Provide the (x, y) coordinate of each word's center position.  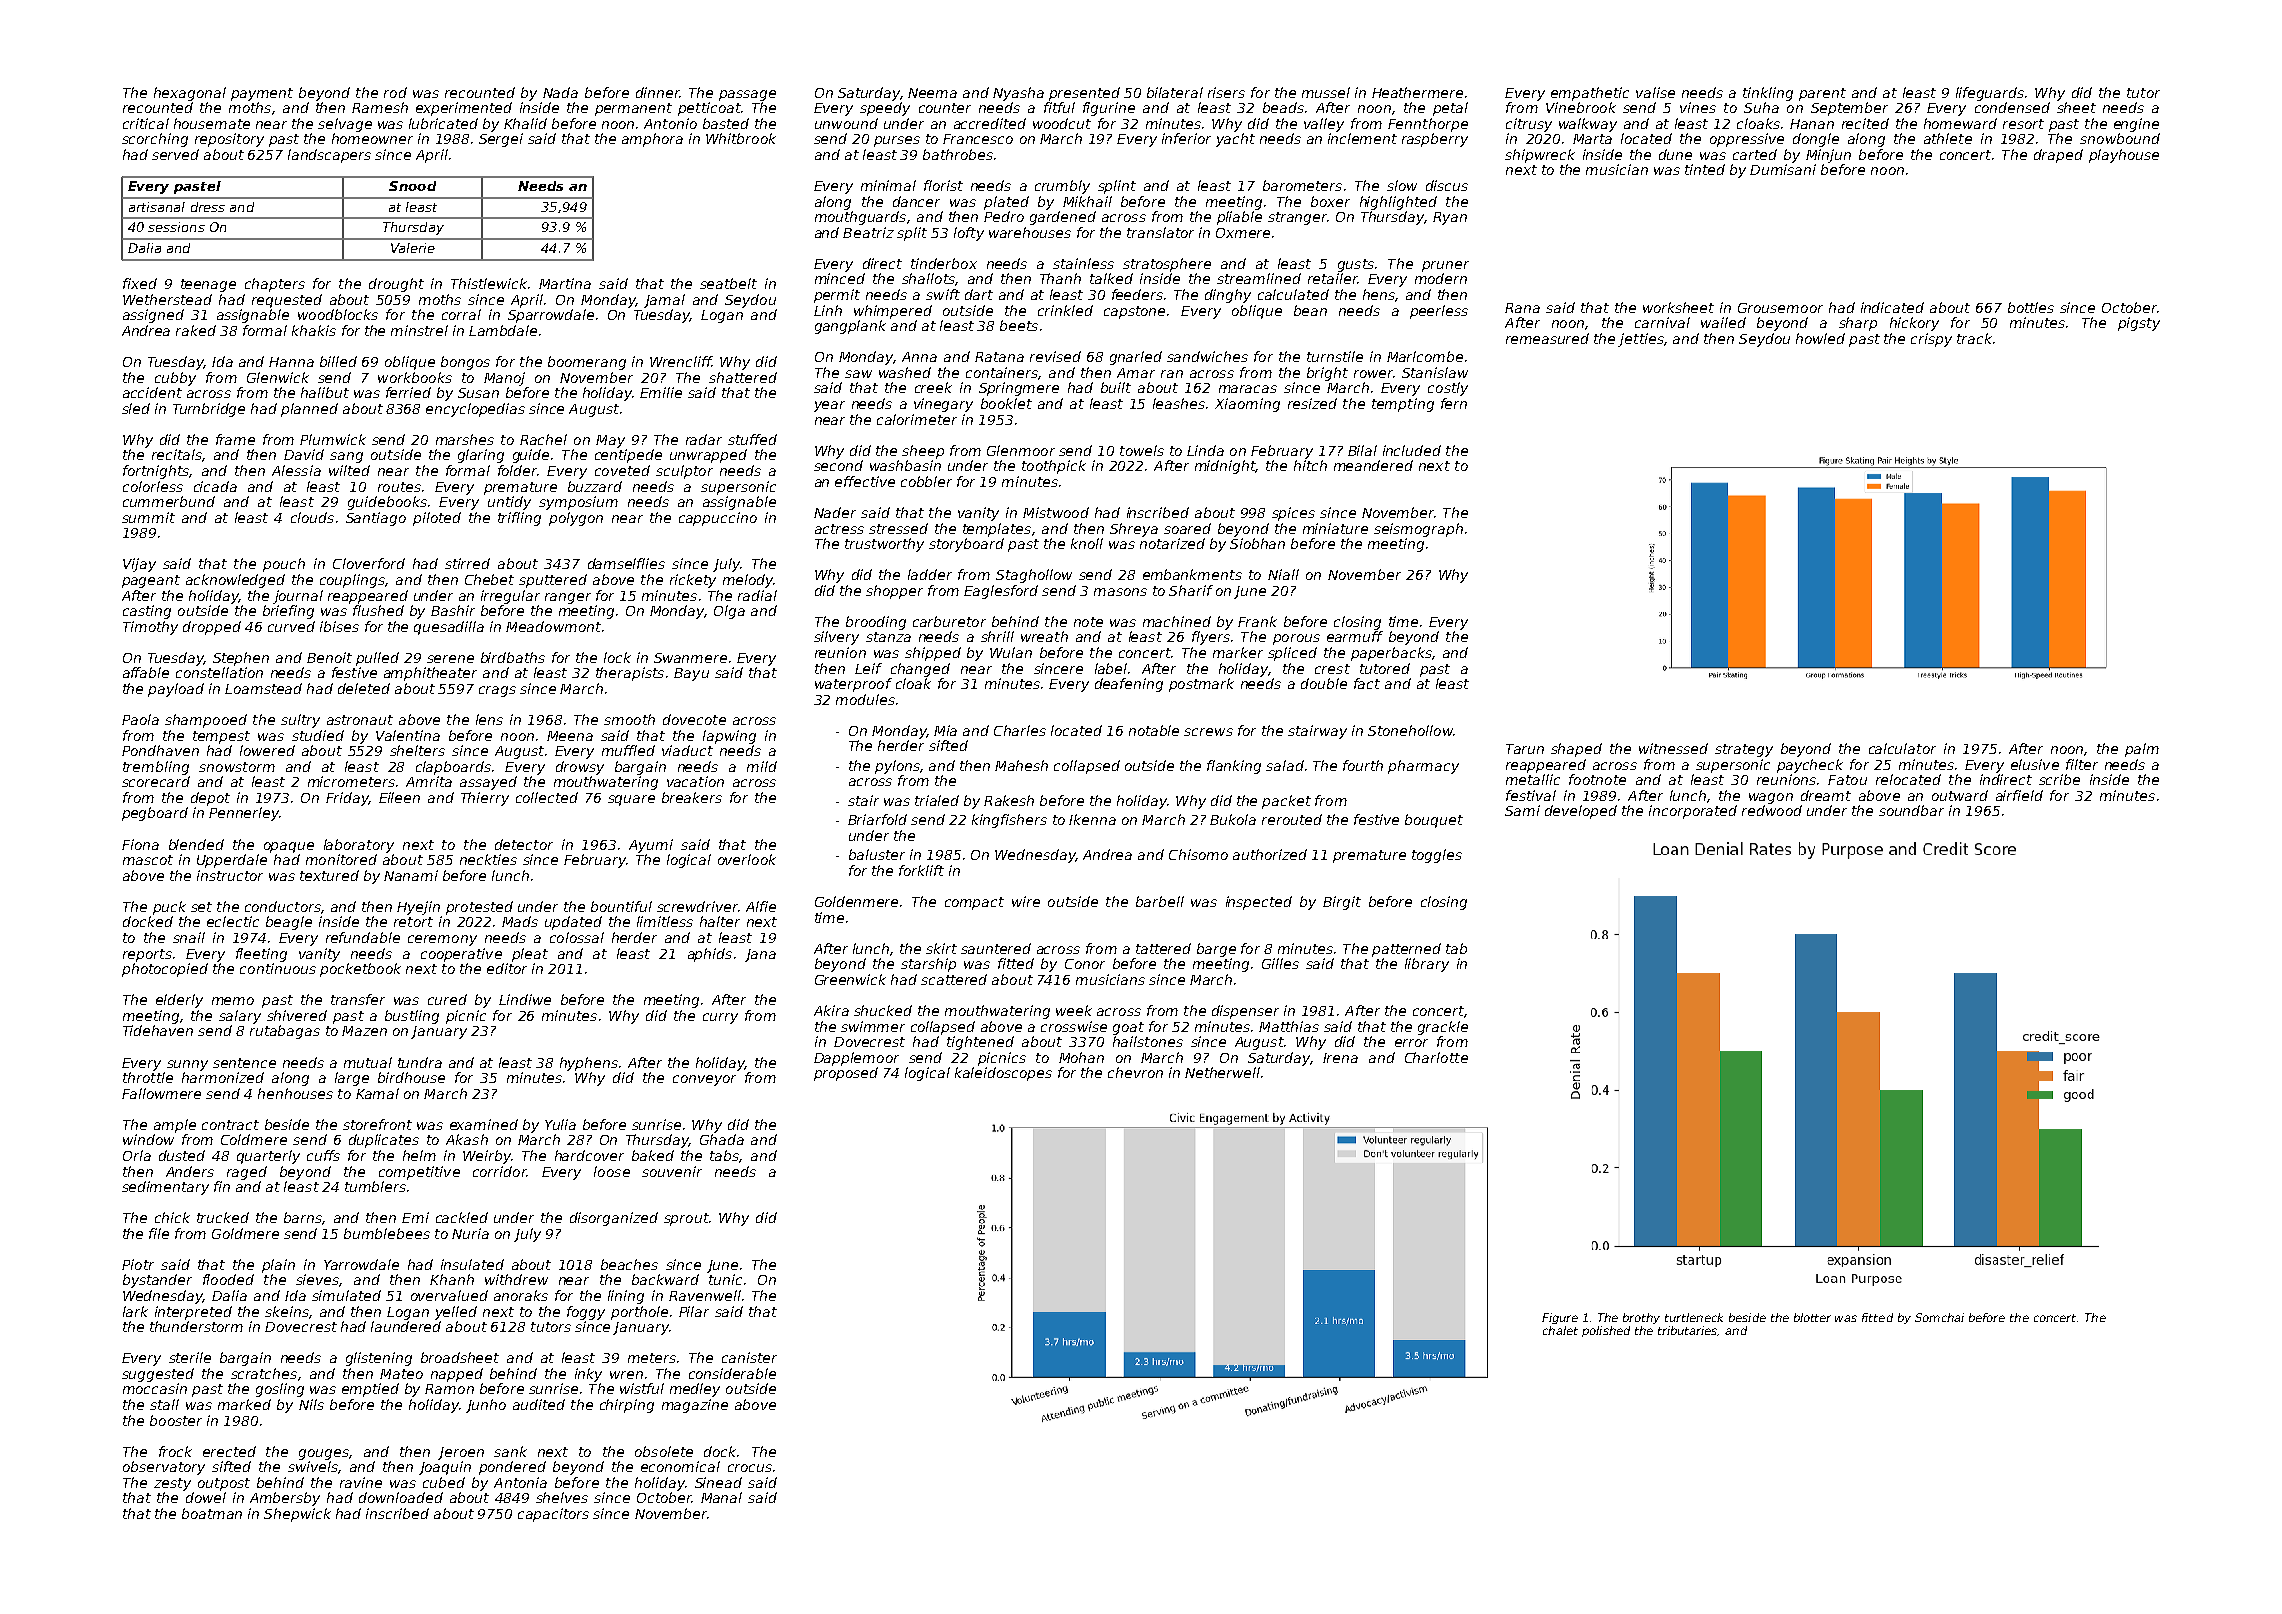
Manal (721, 1497)
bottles (2031, 307)
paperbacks (1391, 654)
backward (665, 1279)
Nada (560, 92)
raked (196, 330)
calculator (1902, 748)
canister (749, 1357)
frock (175, 1451)
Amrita (429, 781)
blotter (1812, 1317)
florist (943, 185)
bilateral (1175, 92)
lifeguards (1990, 94)
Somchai (1939, 1317)
